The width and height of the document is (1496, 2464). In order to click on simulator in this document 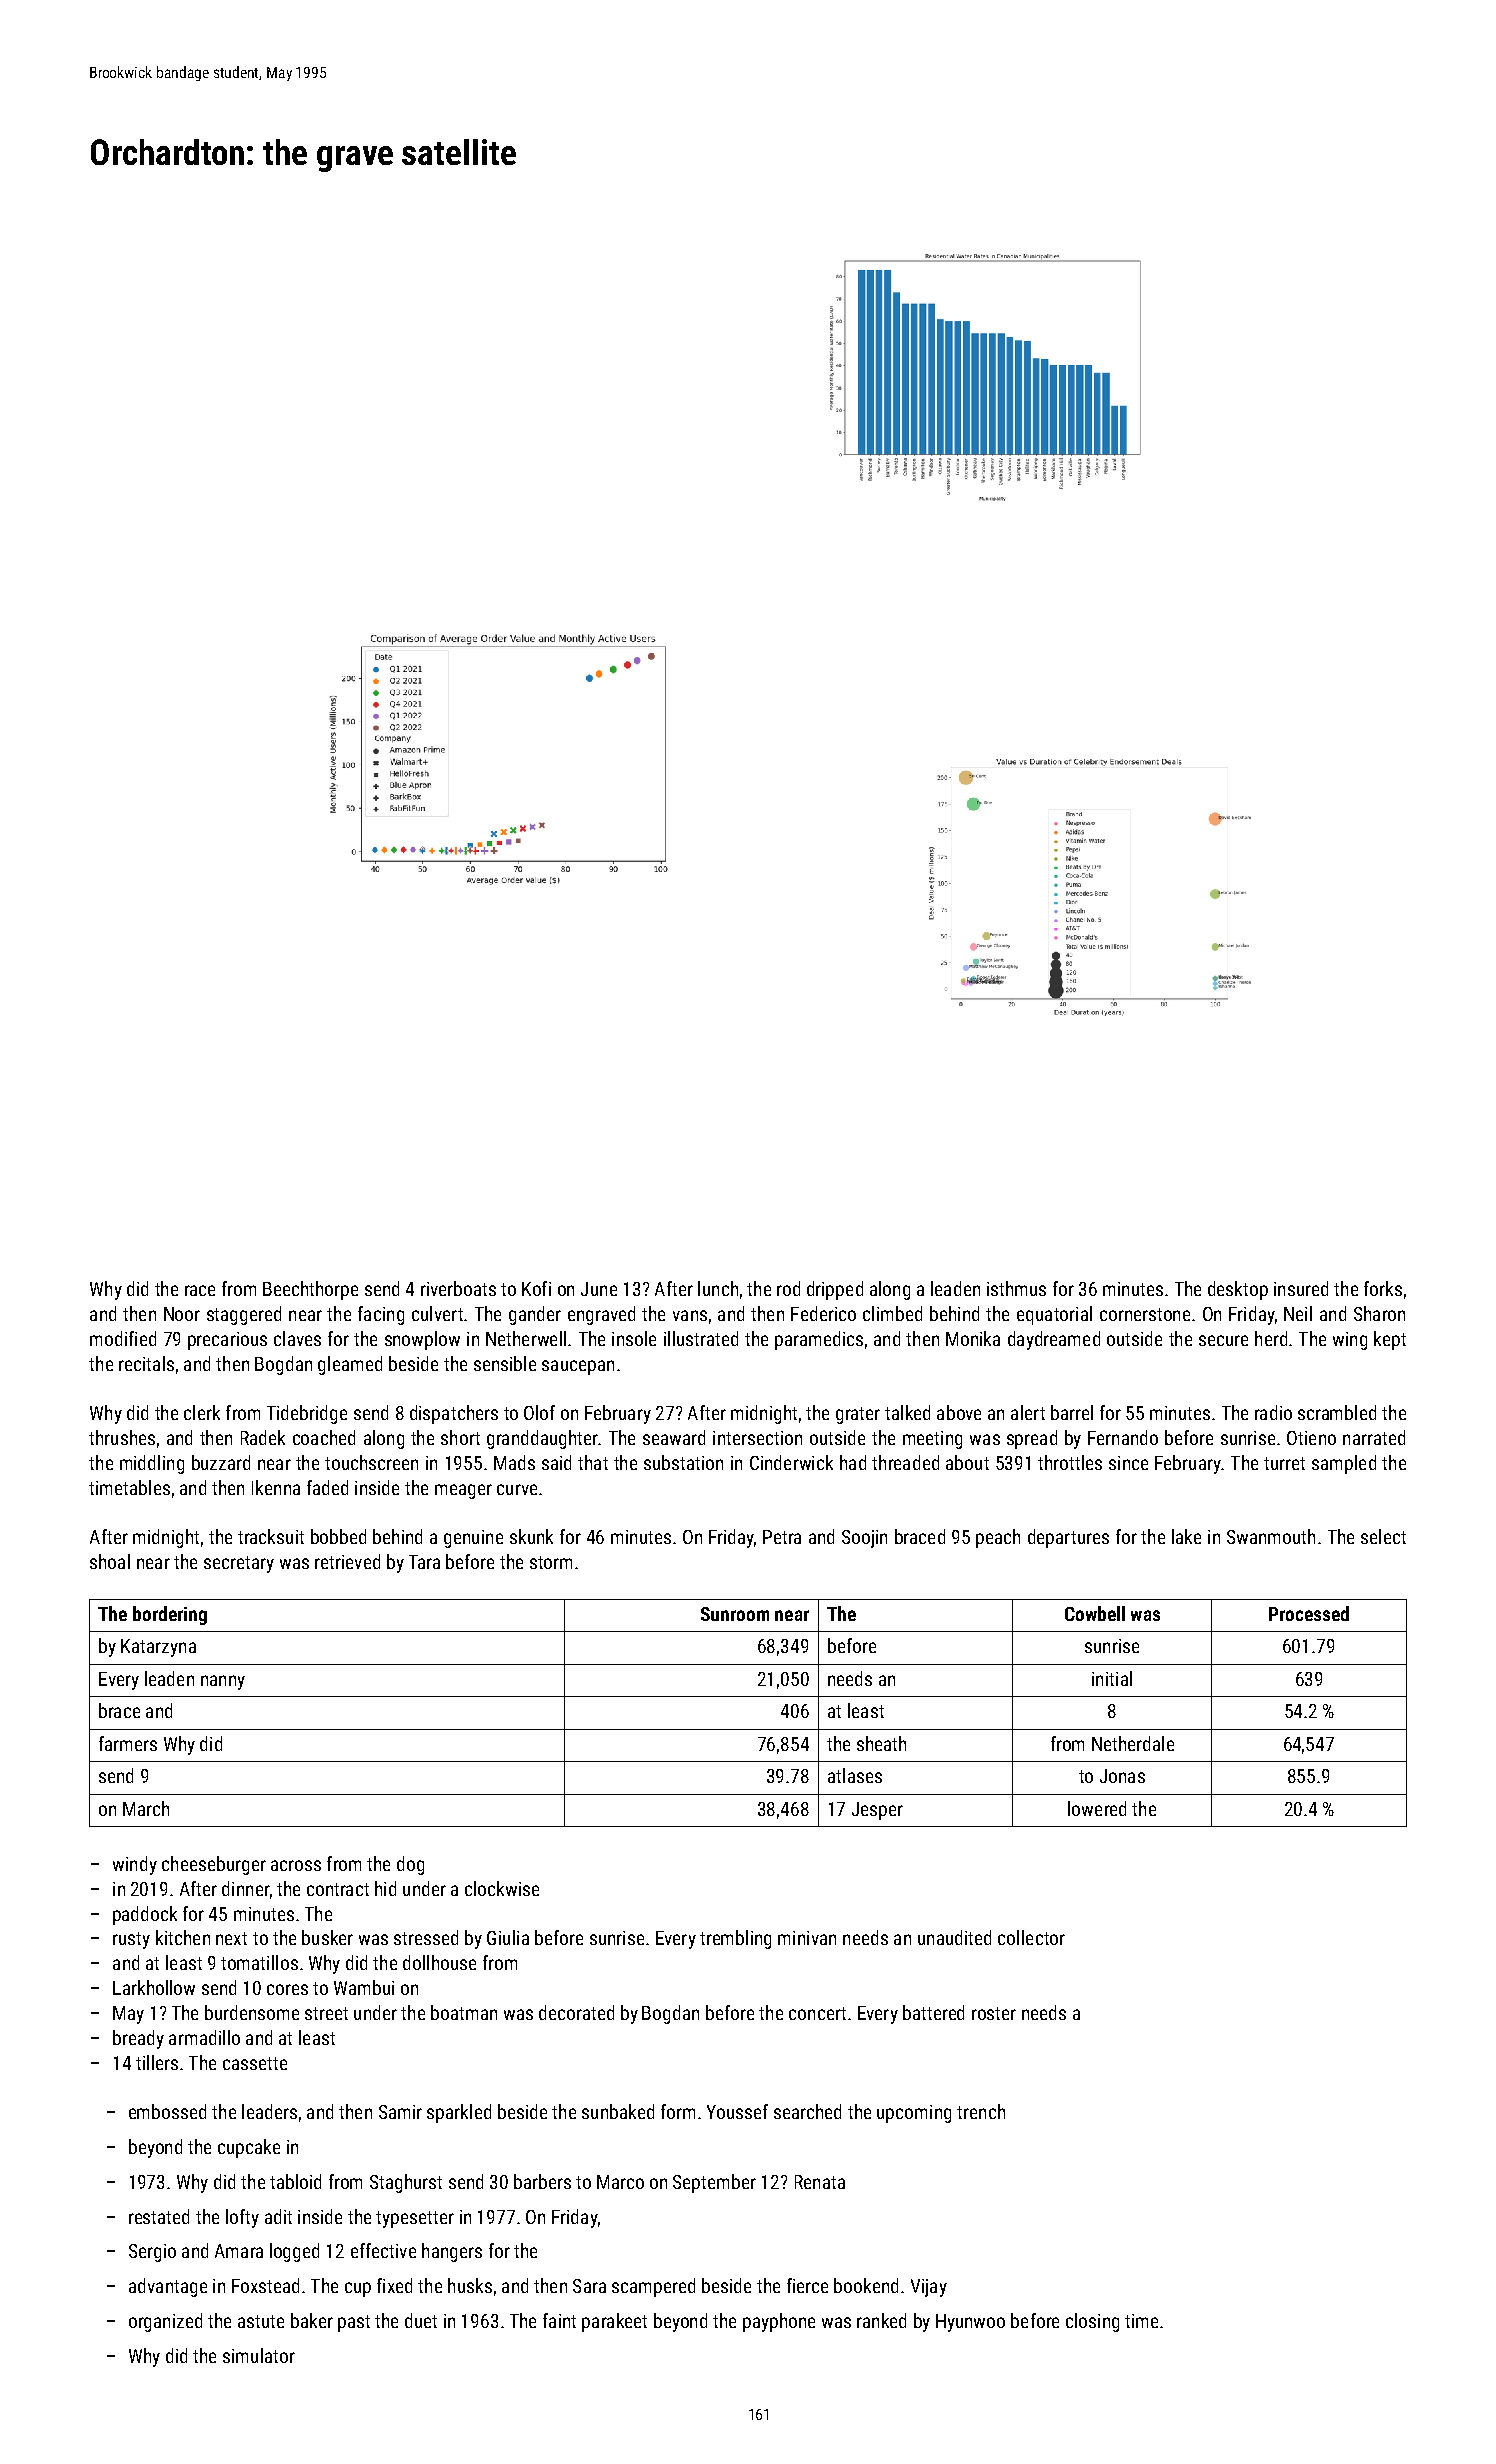, I will do `click(259, 2355)`.
